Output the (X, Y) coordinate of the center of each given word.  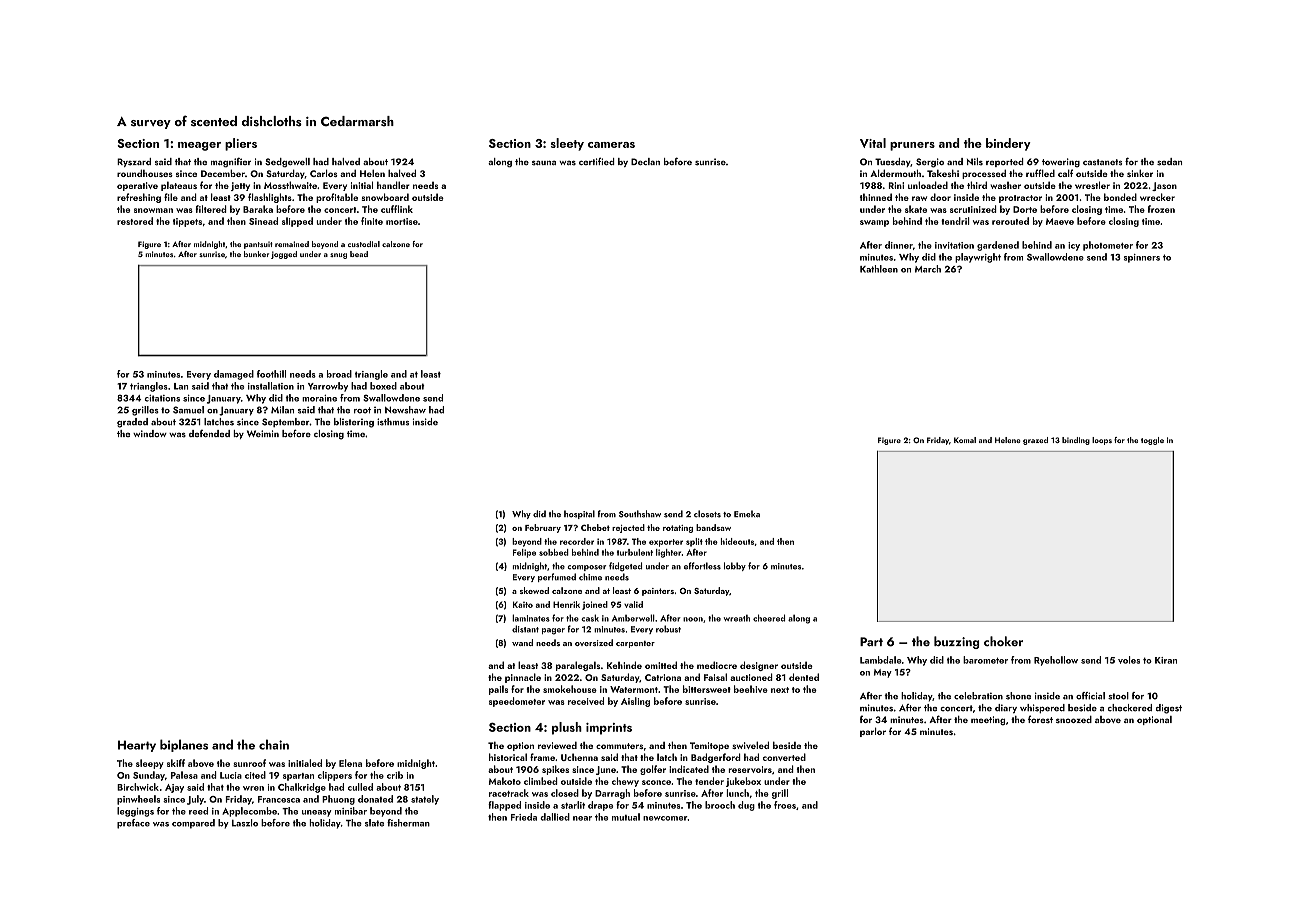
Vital (873, 143)
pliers (241, 144)
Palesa (184, 775)
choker (1003, 641)
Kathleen (879, 269)
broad (339, 374)
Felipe (524, 553)
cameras (611, 145)
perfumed (557, 577)
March (928, 269)
